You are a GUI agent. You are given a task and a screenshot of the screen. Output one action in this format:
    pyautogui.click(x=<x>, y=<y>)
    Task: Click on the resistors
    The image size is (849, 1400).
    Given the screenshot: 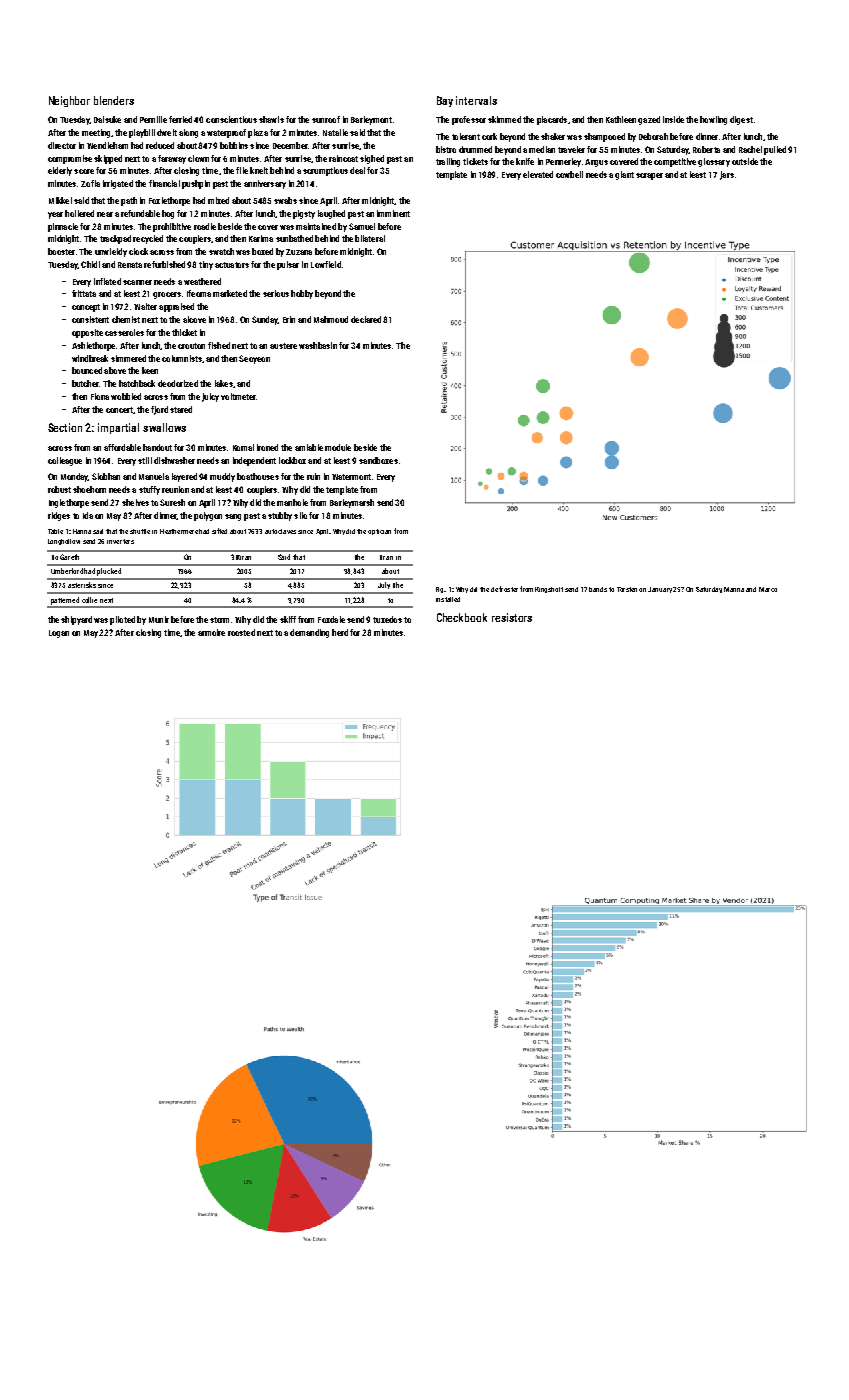 What is the action you would take?
    pyautogui.click(x=512, y=617)
